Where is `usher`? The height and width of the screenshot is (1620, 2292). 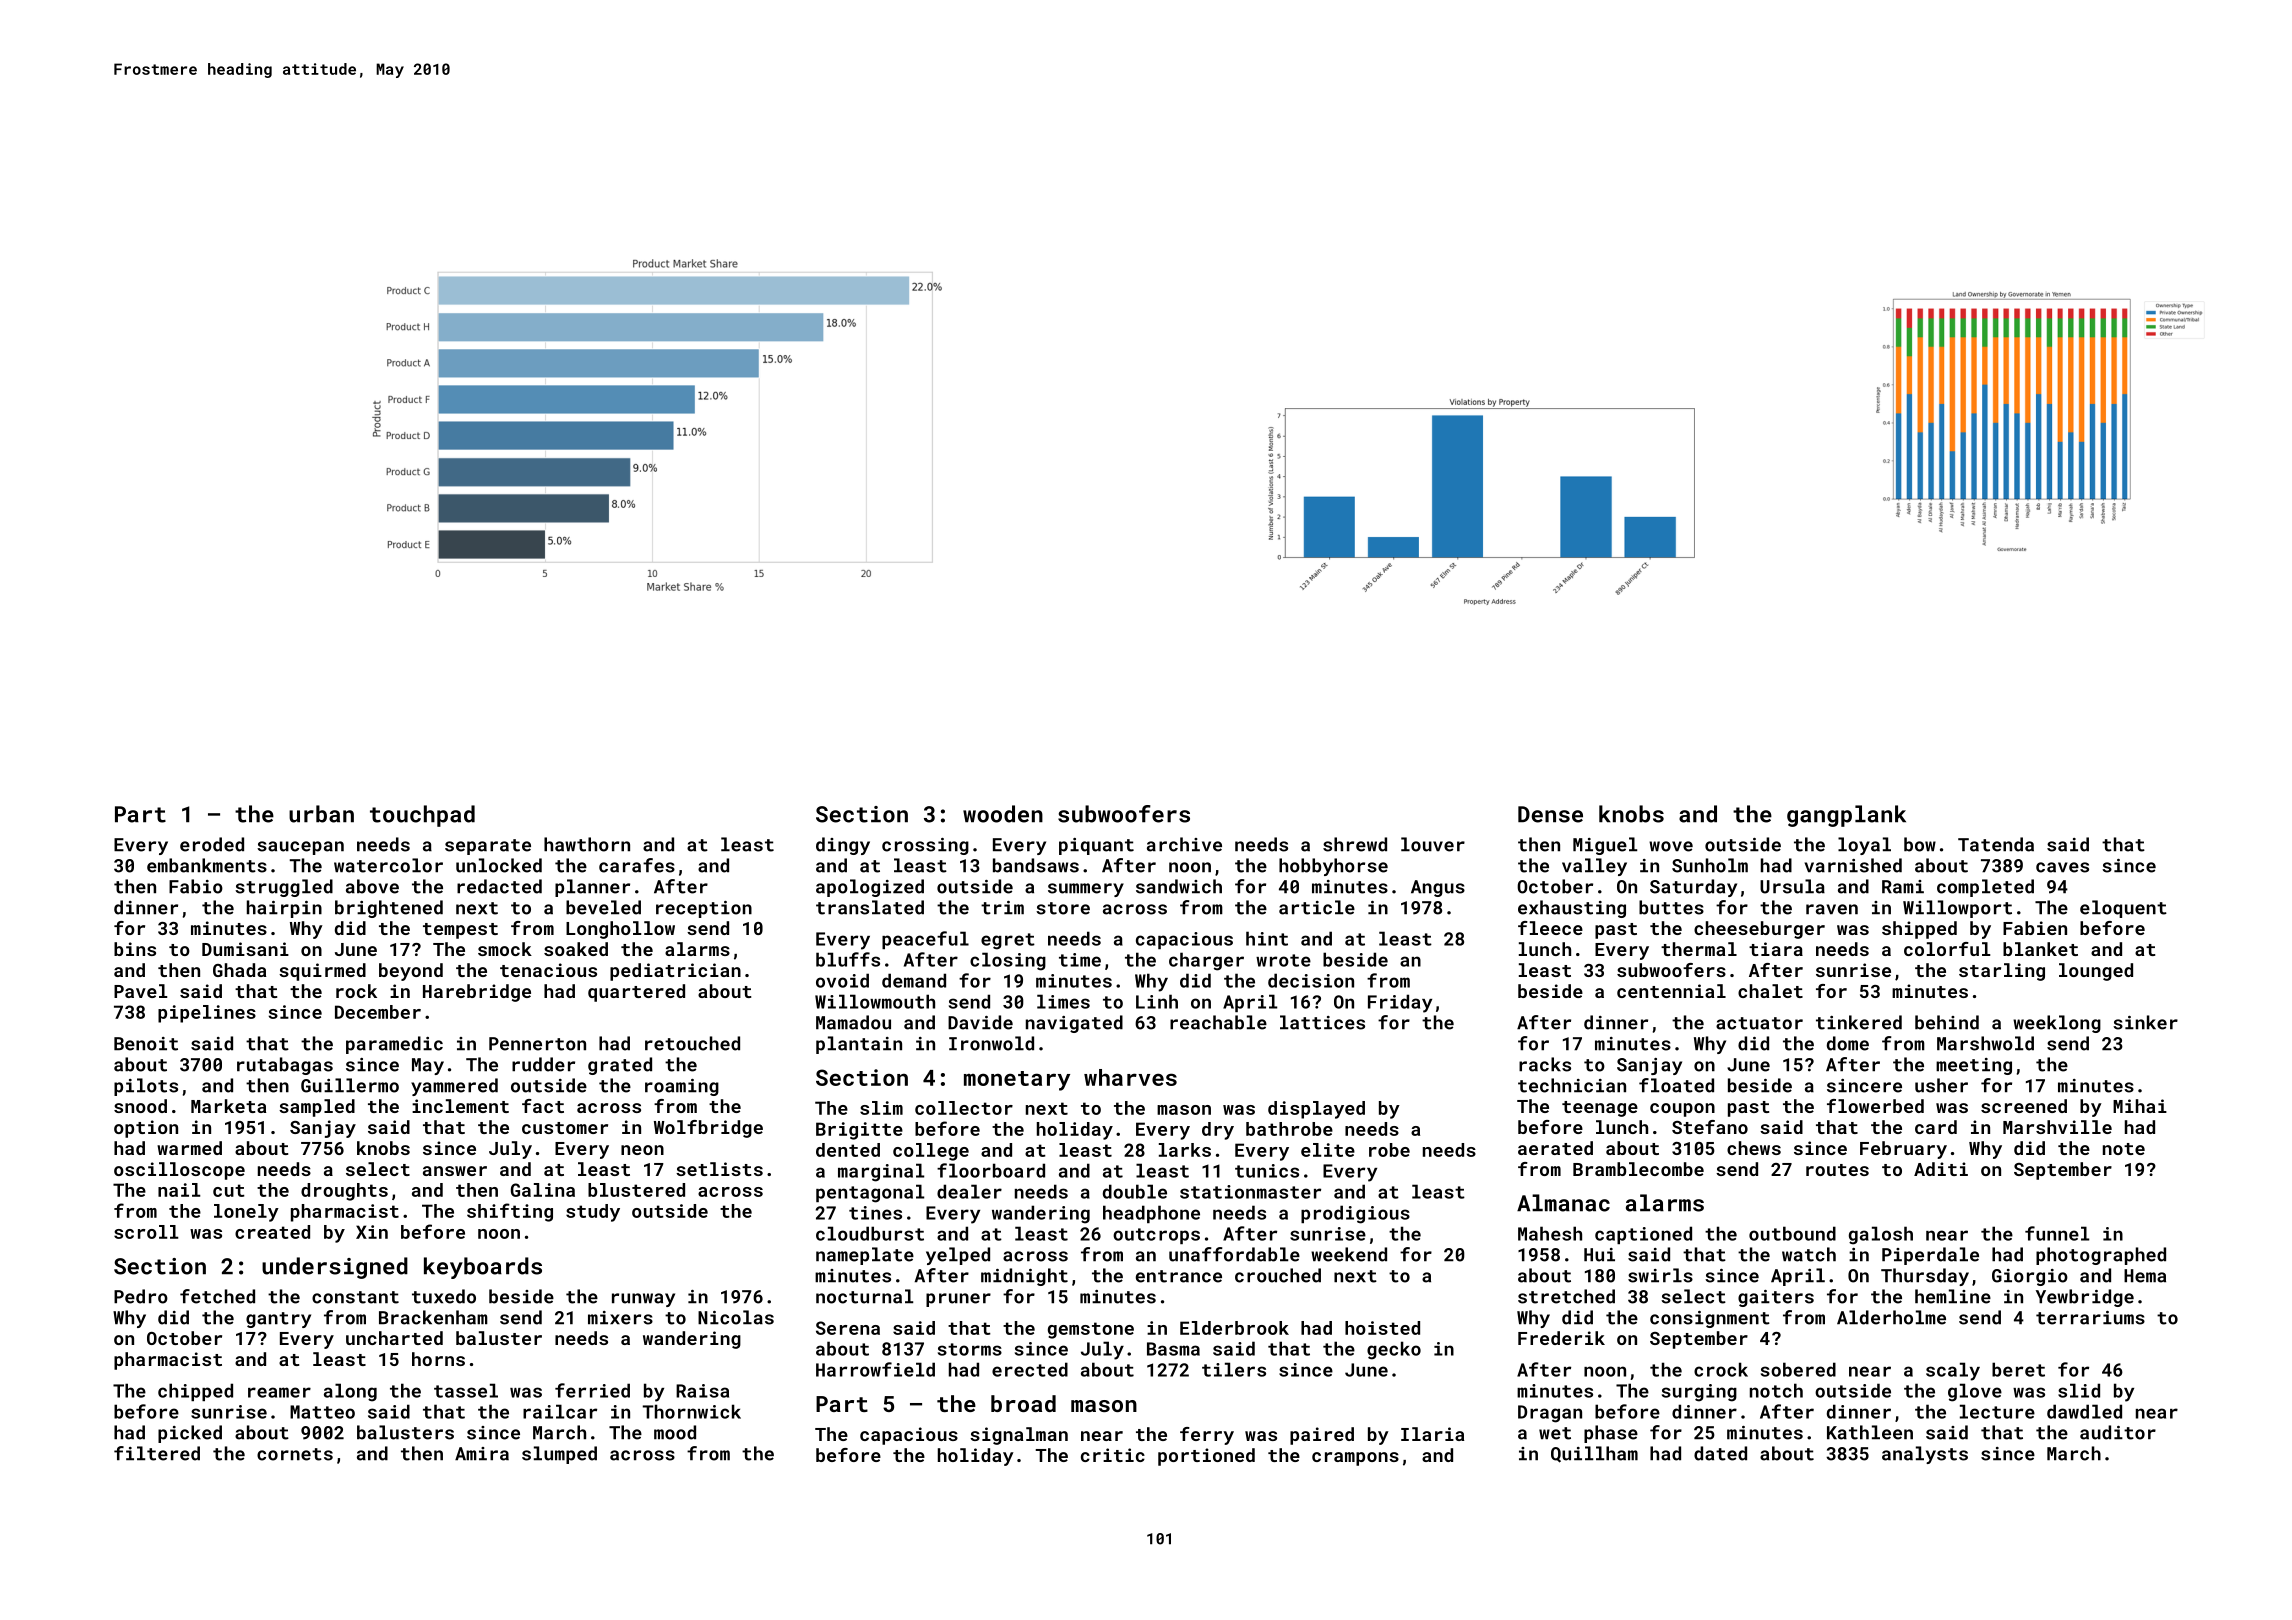
usher is located at coordinates (1941, 1085).
